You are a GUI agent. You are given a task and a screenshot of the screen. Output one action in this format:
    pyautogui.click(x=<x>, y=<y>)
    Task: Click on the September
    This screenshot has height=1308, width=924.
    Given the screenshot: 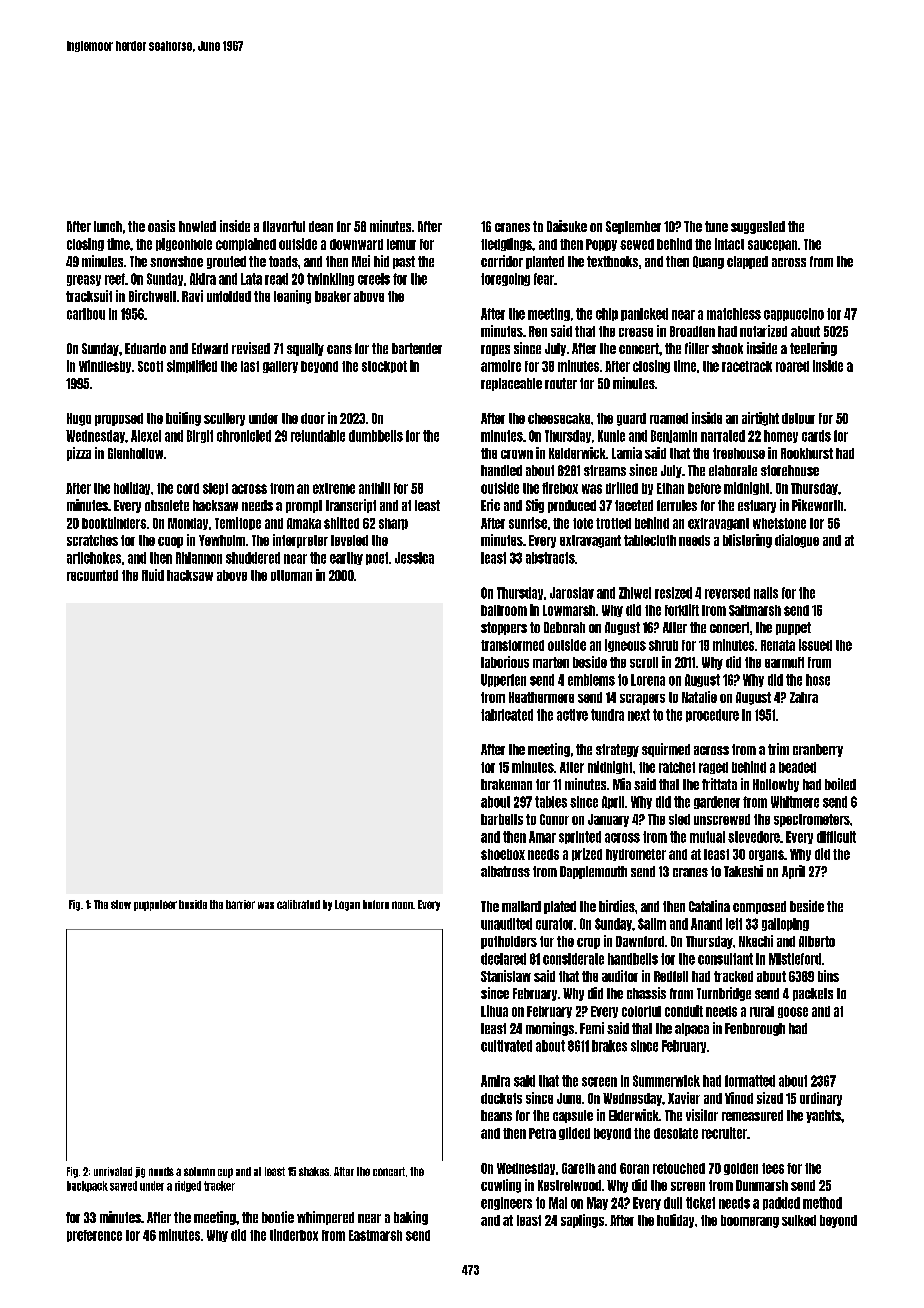 What is the action you would take?
    pyautogui.click(x=633, y=227)
